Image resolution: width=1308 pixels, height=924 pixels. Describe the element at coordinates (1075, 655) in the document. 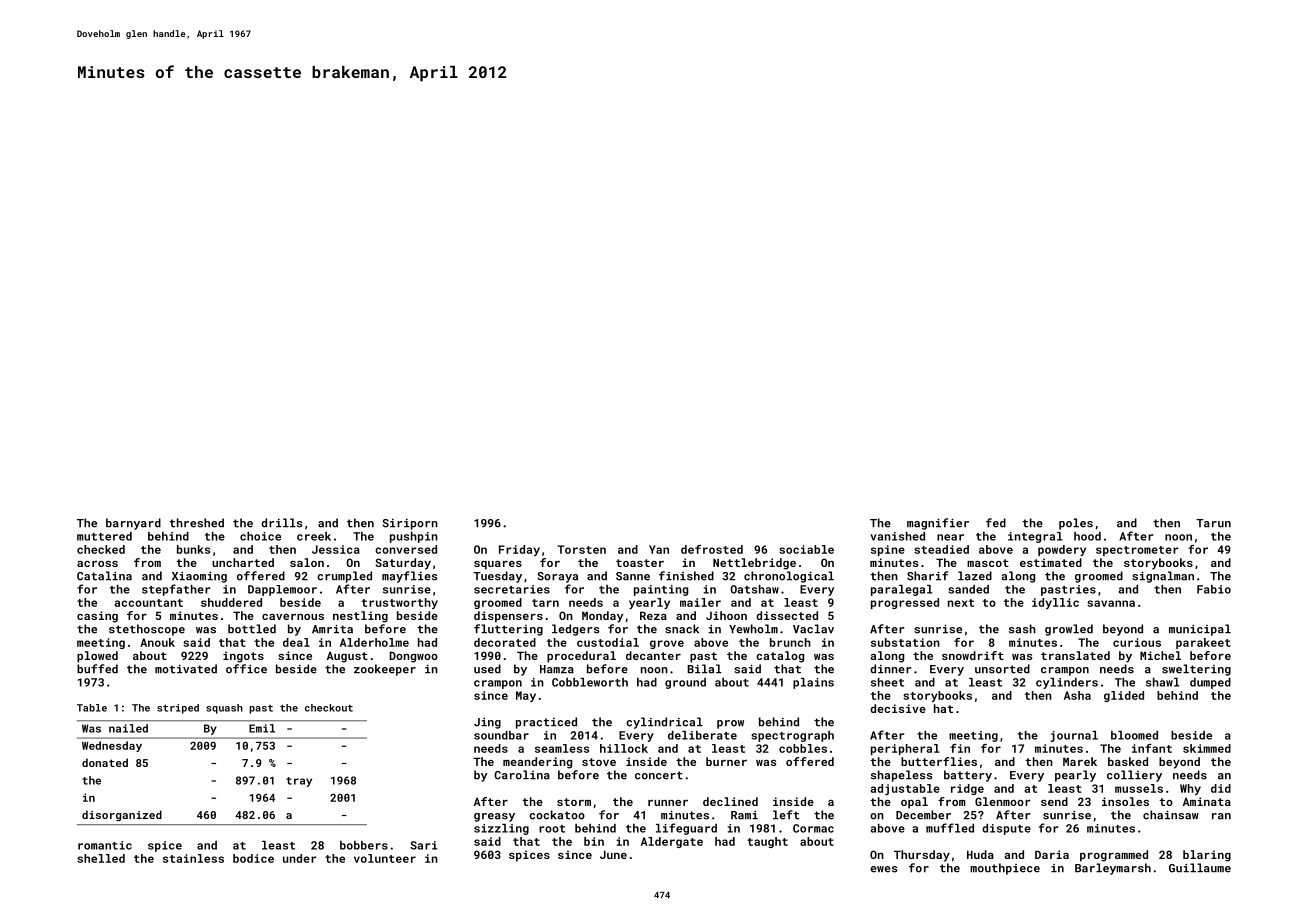

I see `translated` at that location.
